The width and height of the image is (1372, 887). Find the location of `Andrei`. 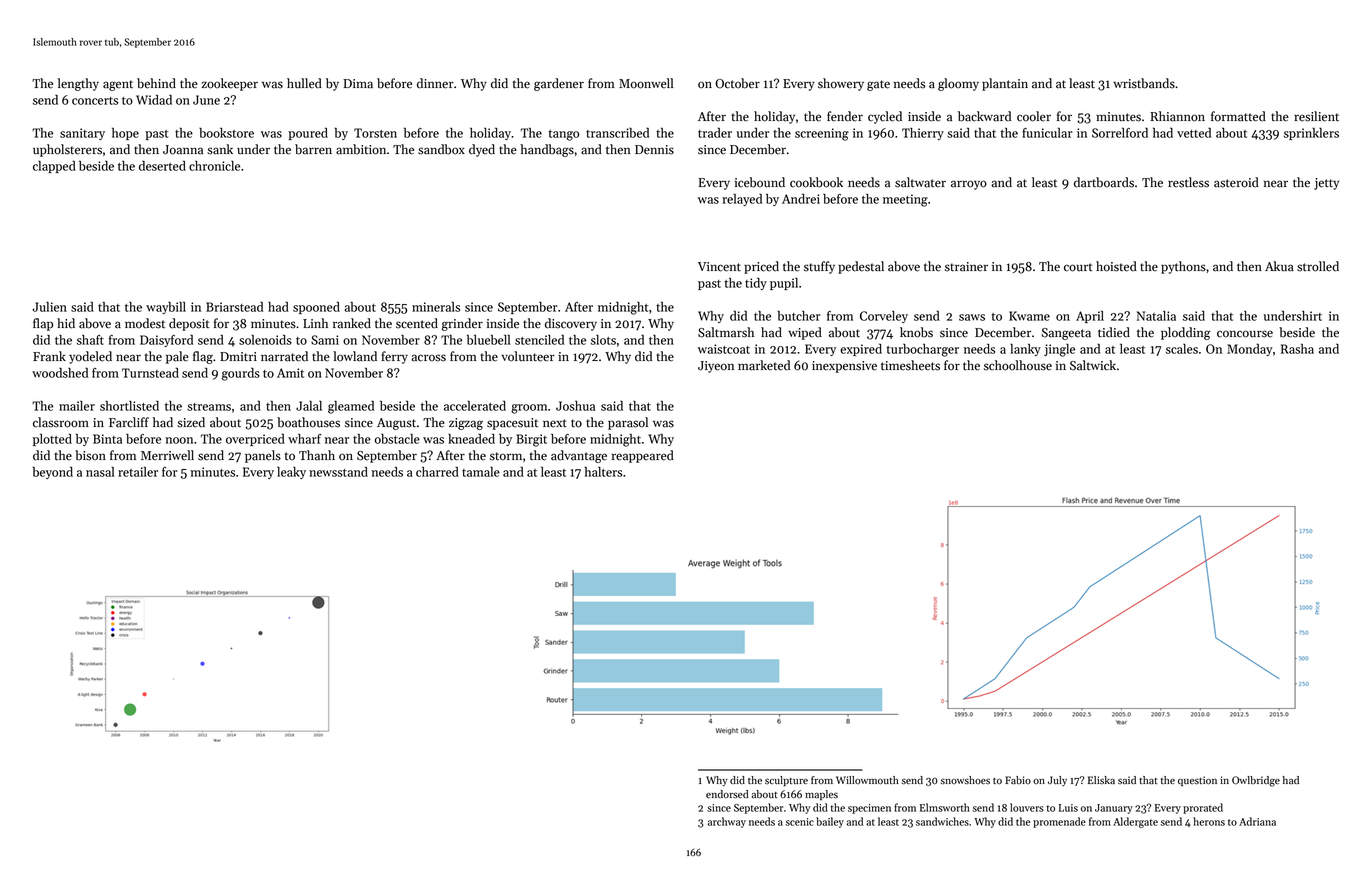

Andrei is located at coordinates (801, 198).
